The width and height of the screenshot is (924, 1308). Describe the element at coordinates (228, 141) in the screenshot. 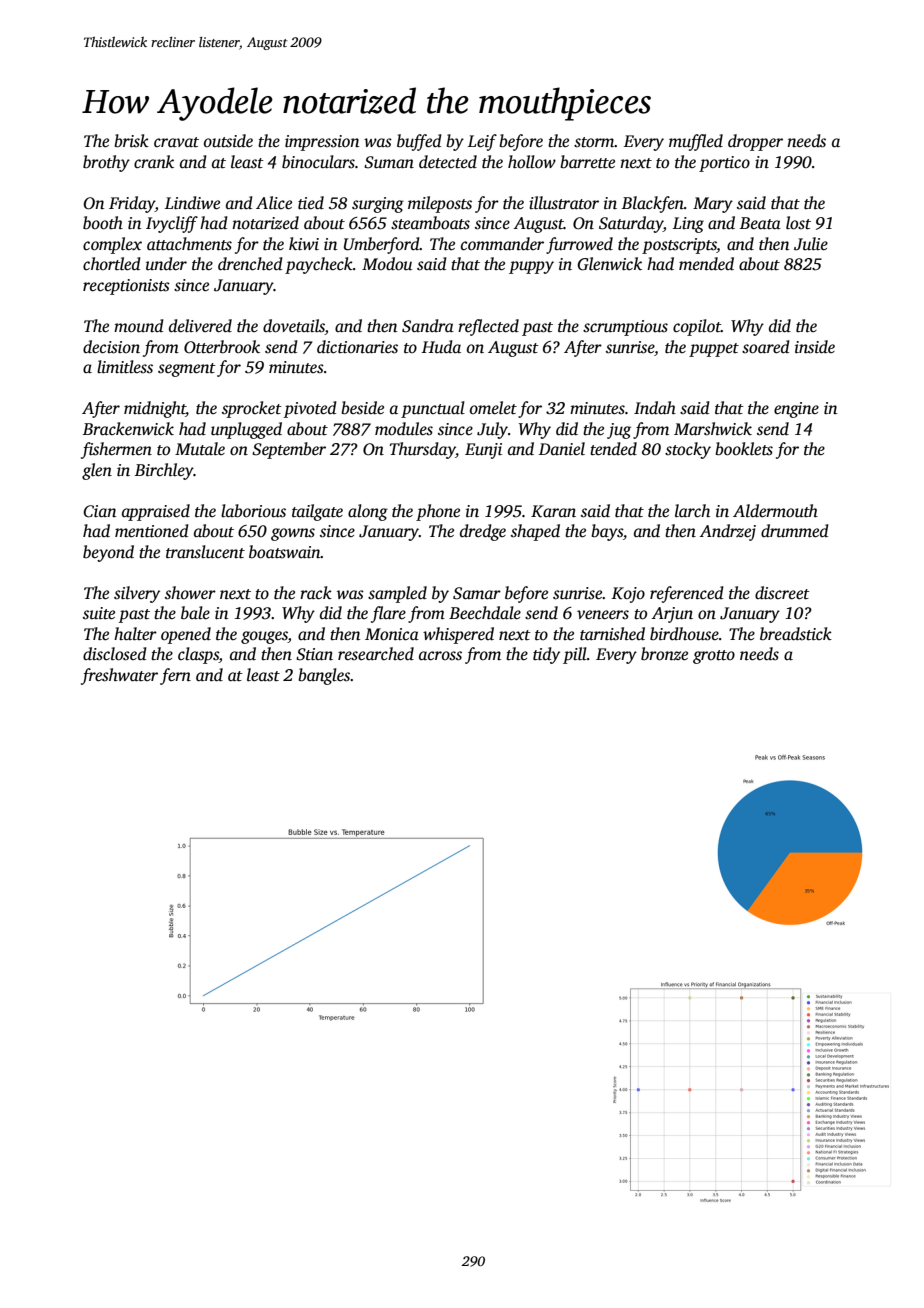

I see `outside` at that location.
